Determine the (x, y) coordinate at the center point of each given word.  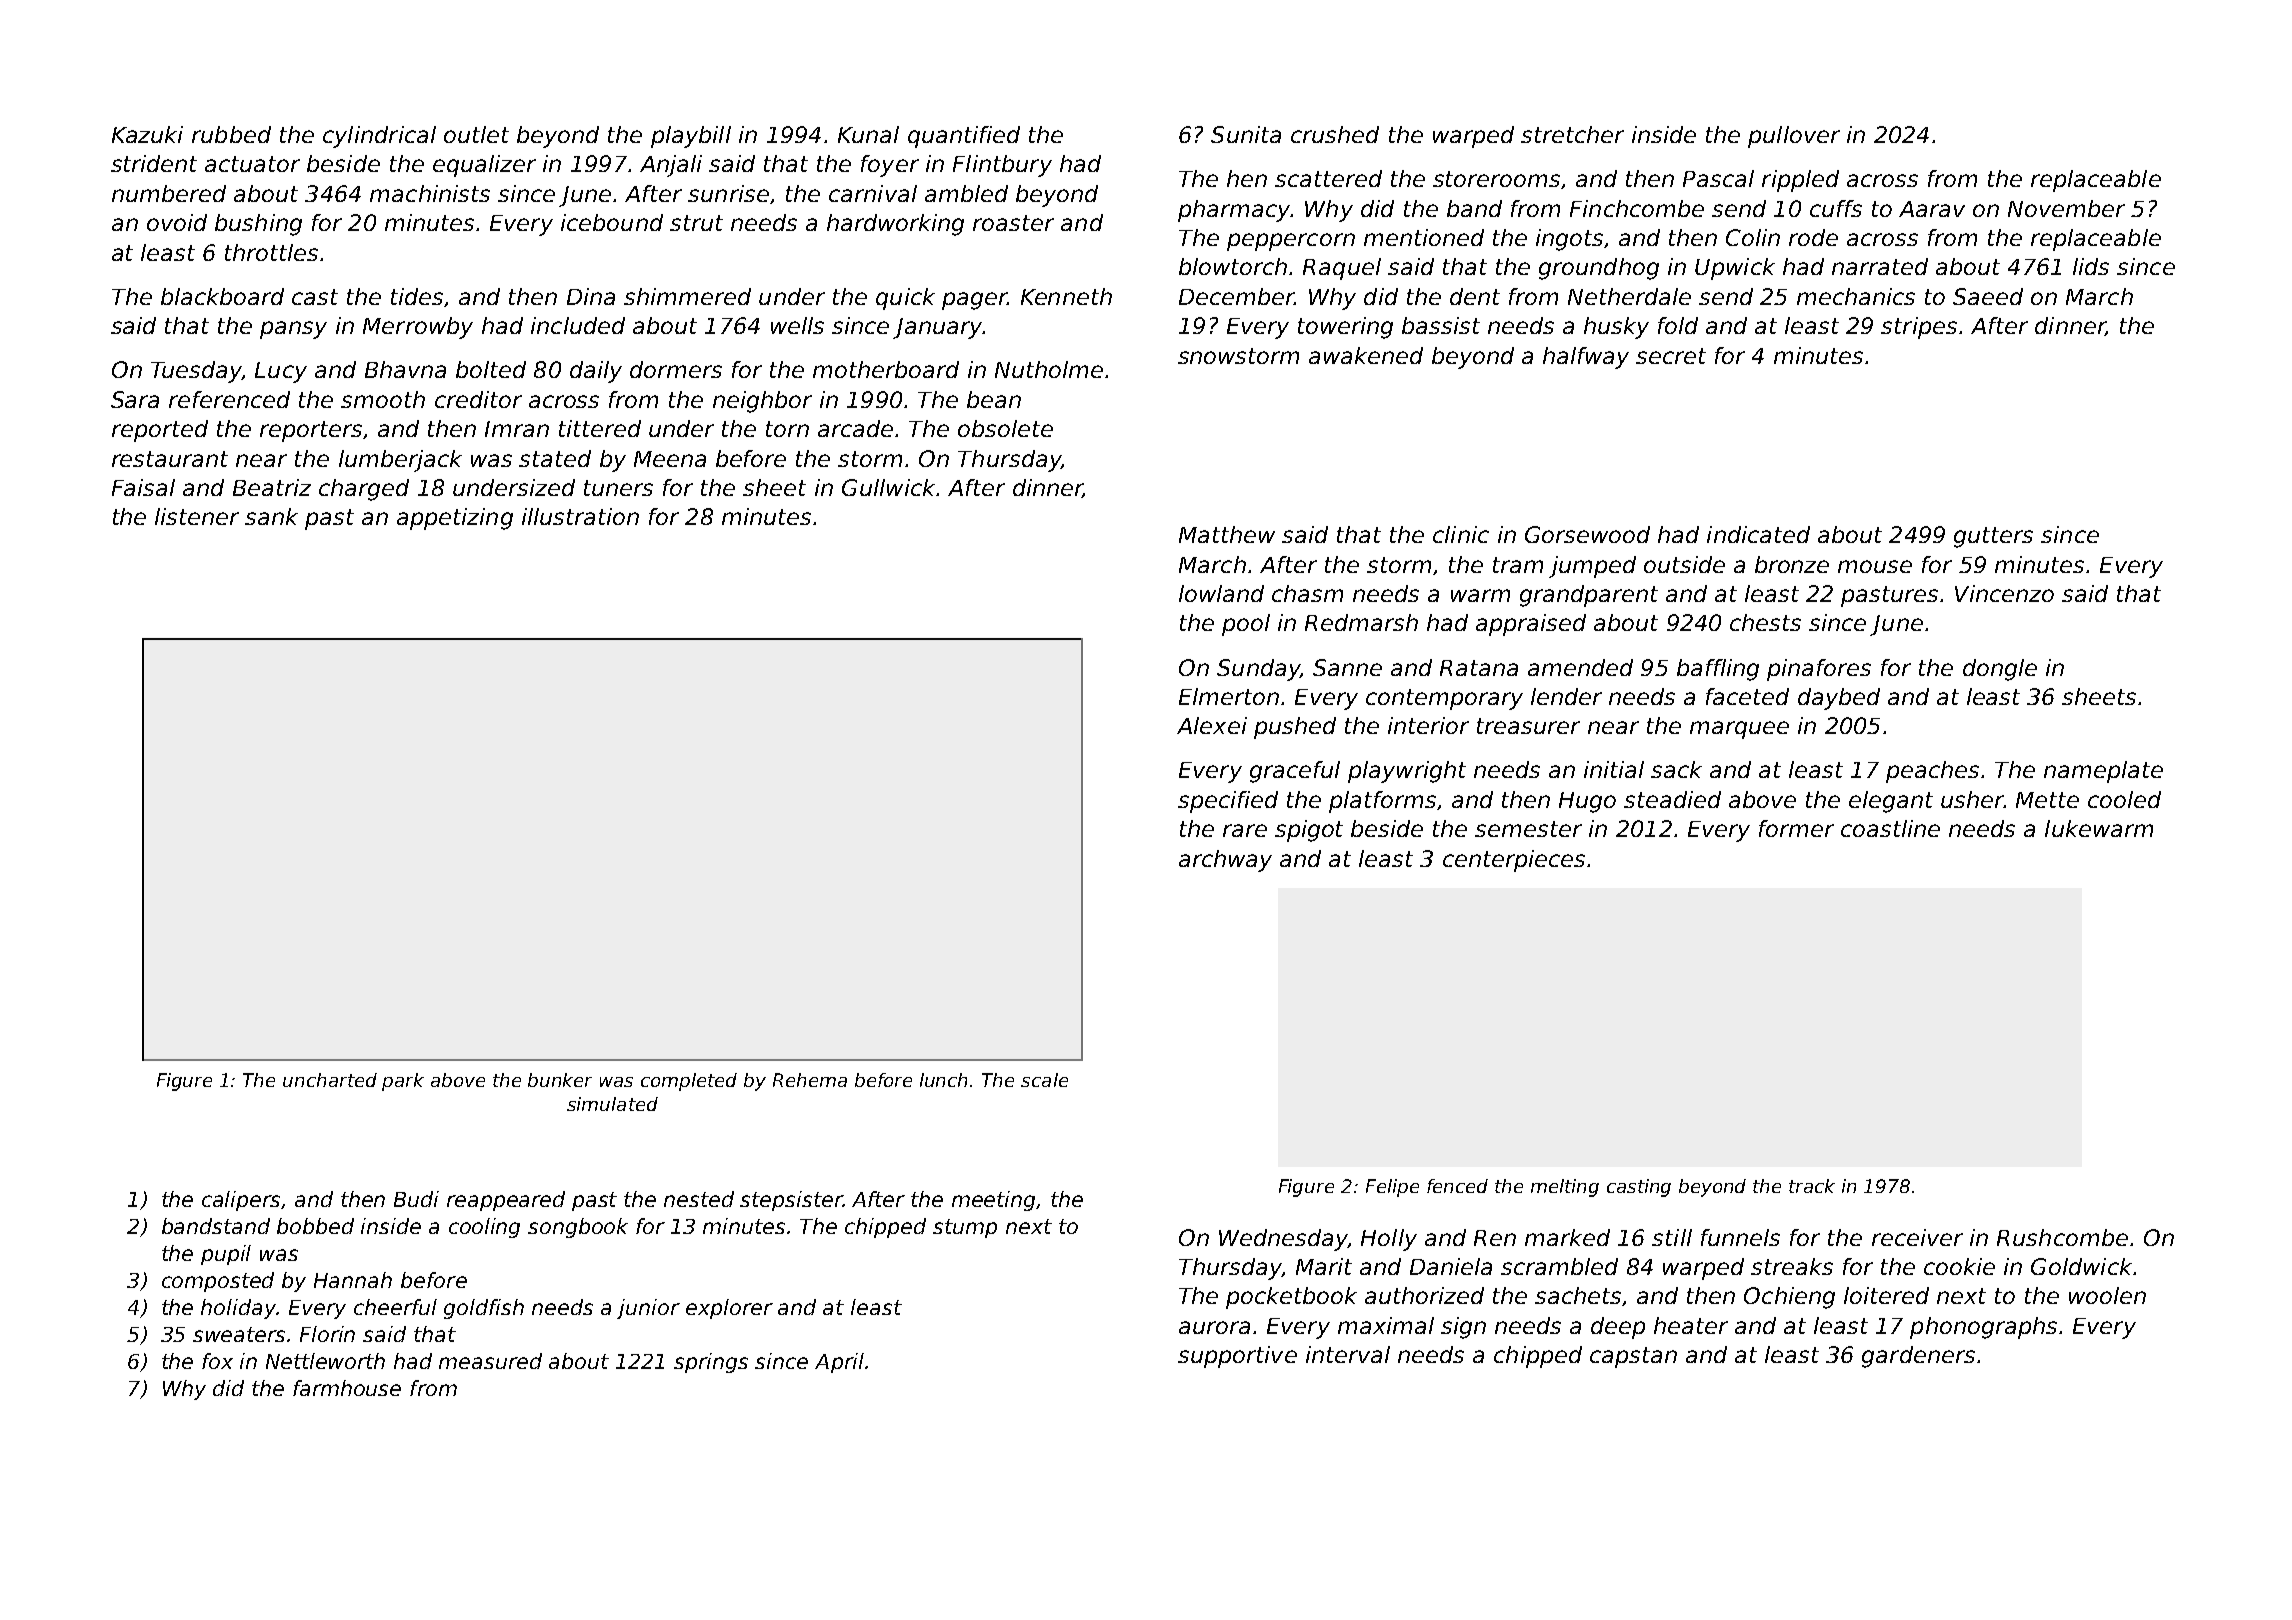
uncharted (330, 1080)
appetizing (455, 519)
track (1812, 1186)
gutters (1993, 537)
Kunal (868, 134)
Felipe (1392, 1188)
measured (490, 1361)
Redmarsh (1361, 622)
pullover (1794, 137)
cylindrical (379, 137)
